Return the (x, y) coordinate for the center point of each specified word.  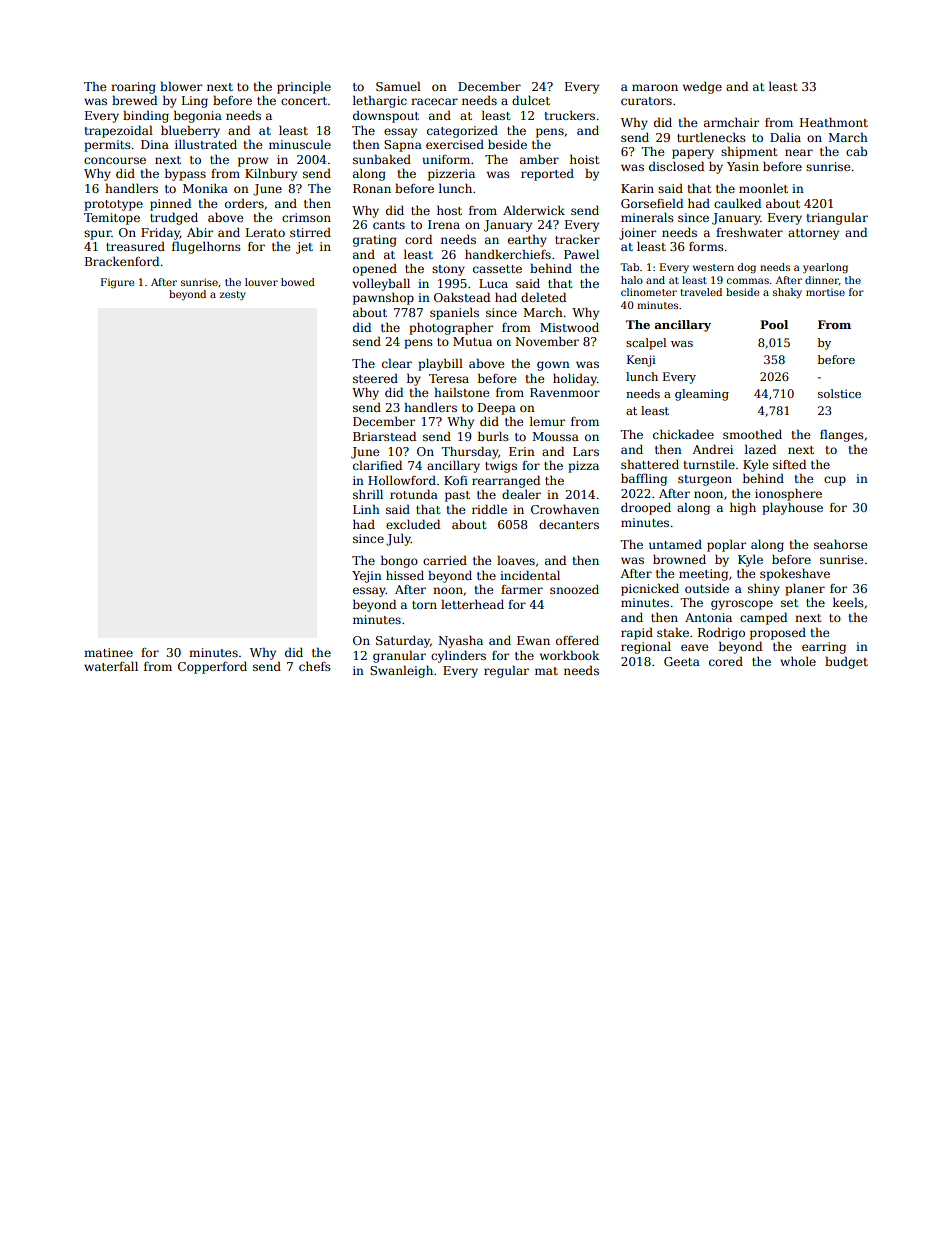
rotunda (414, 494)
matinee (108, 652)
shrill (368, 494)
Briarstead (384, 436)
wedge (702, 88)
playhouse (792, 508)
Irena (444, 224)
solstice (839, 393)
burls (493, 436)
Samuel (398, 86)
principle (304, 87)
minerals (647, 217)
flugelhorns (206, 247)
